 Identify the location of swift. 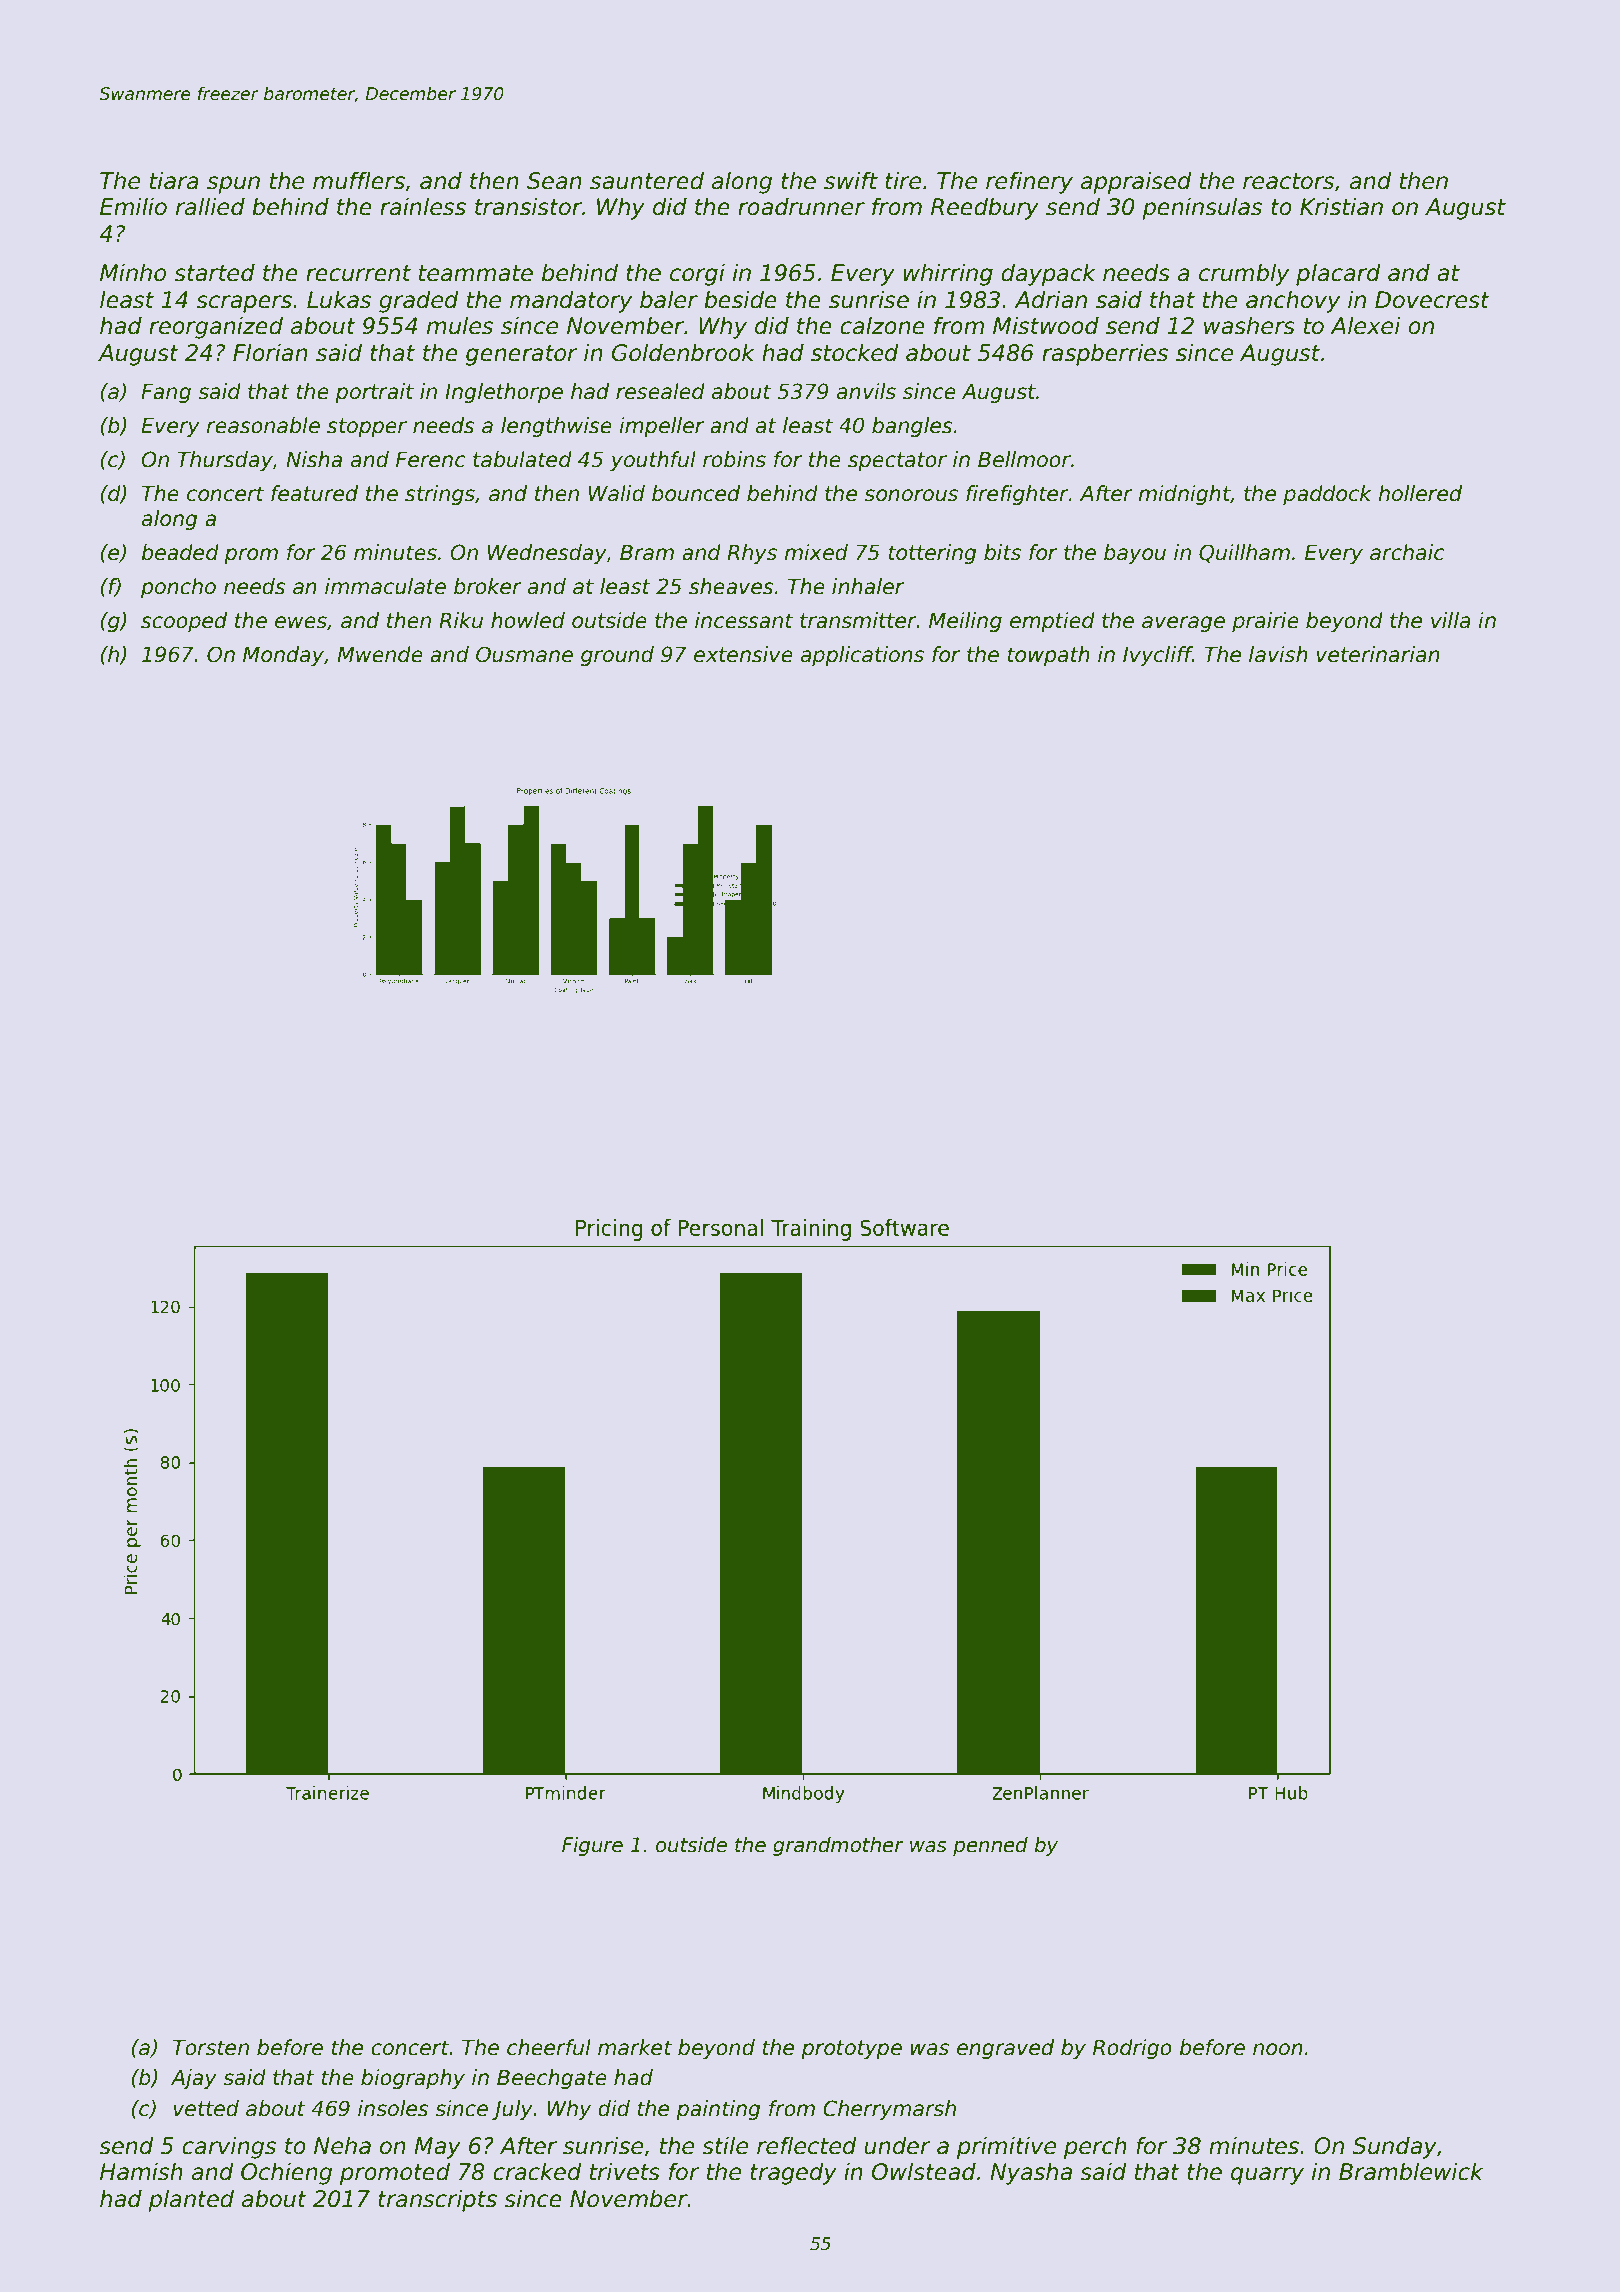
(851, 181).
